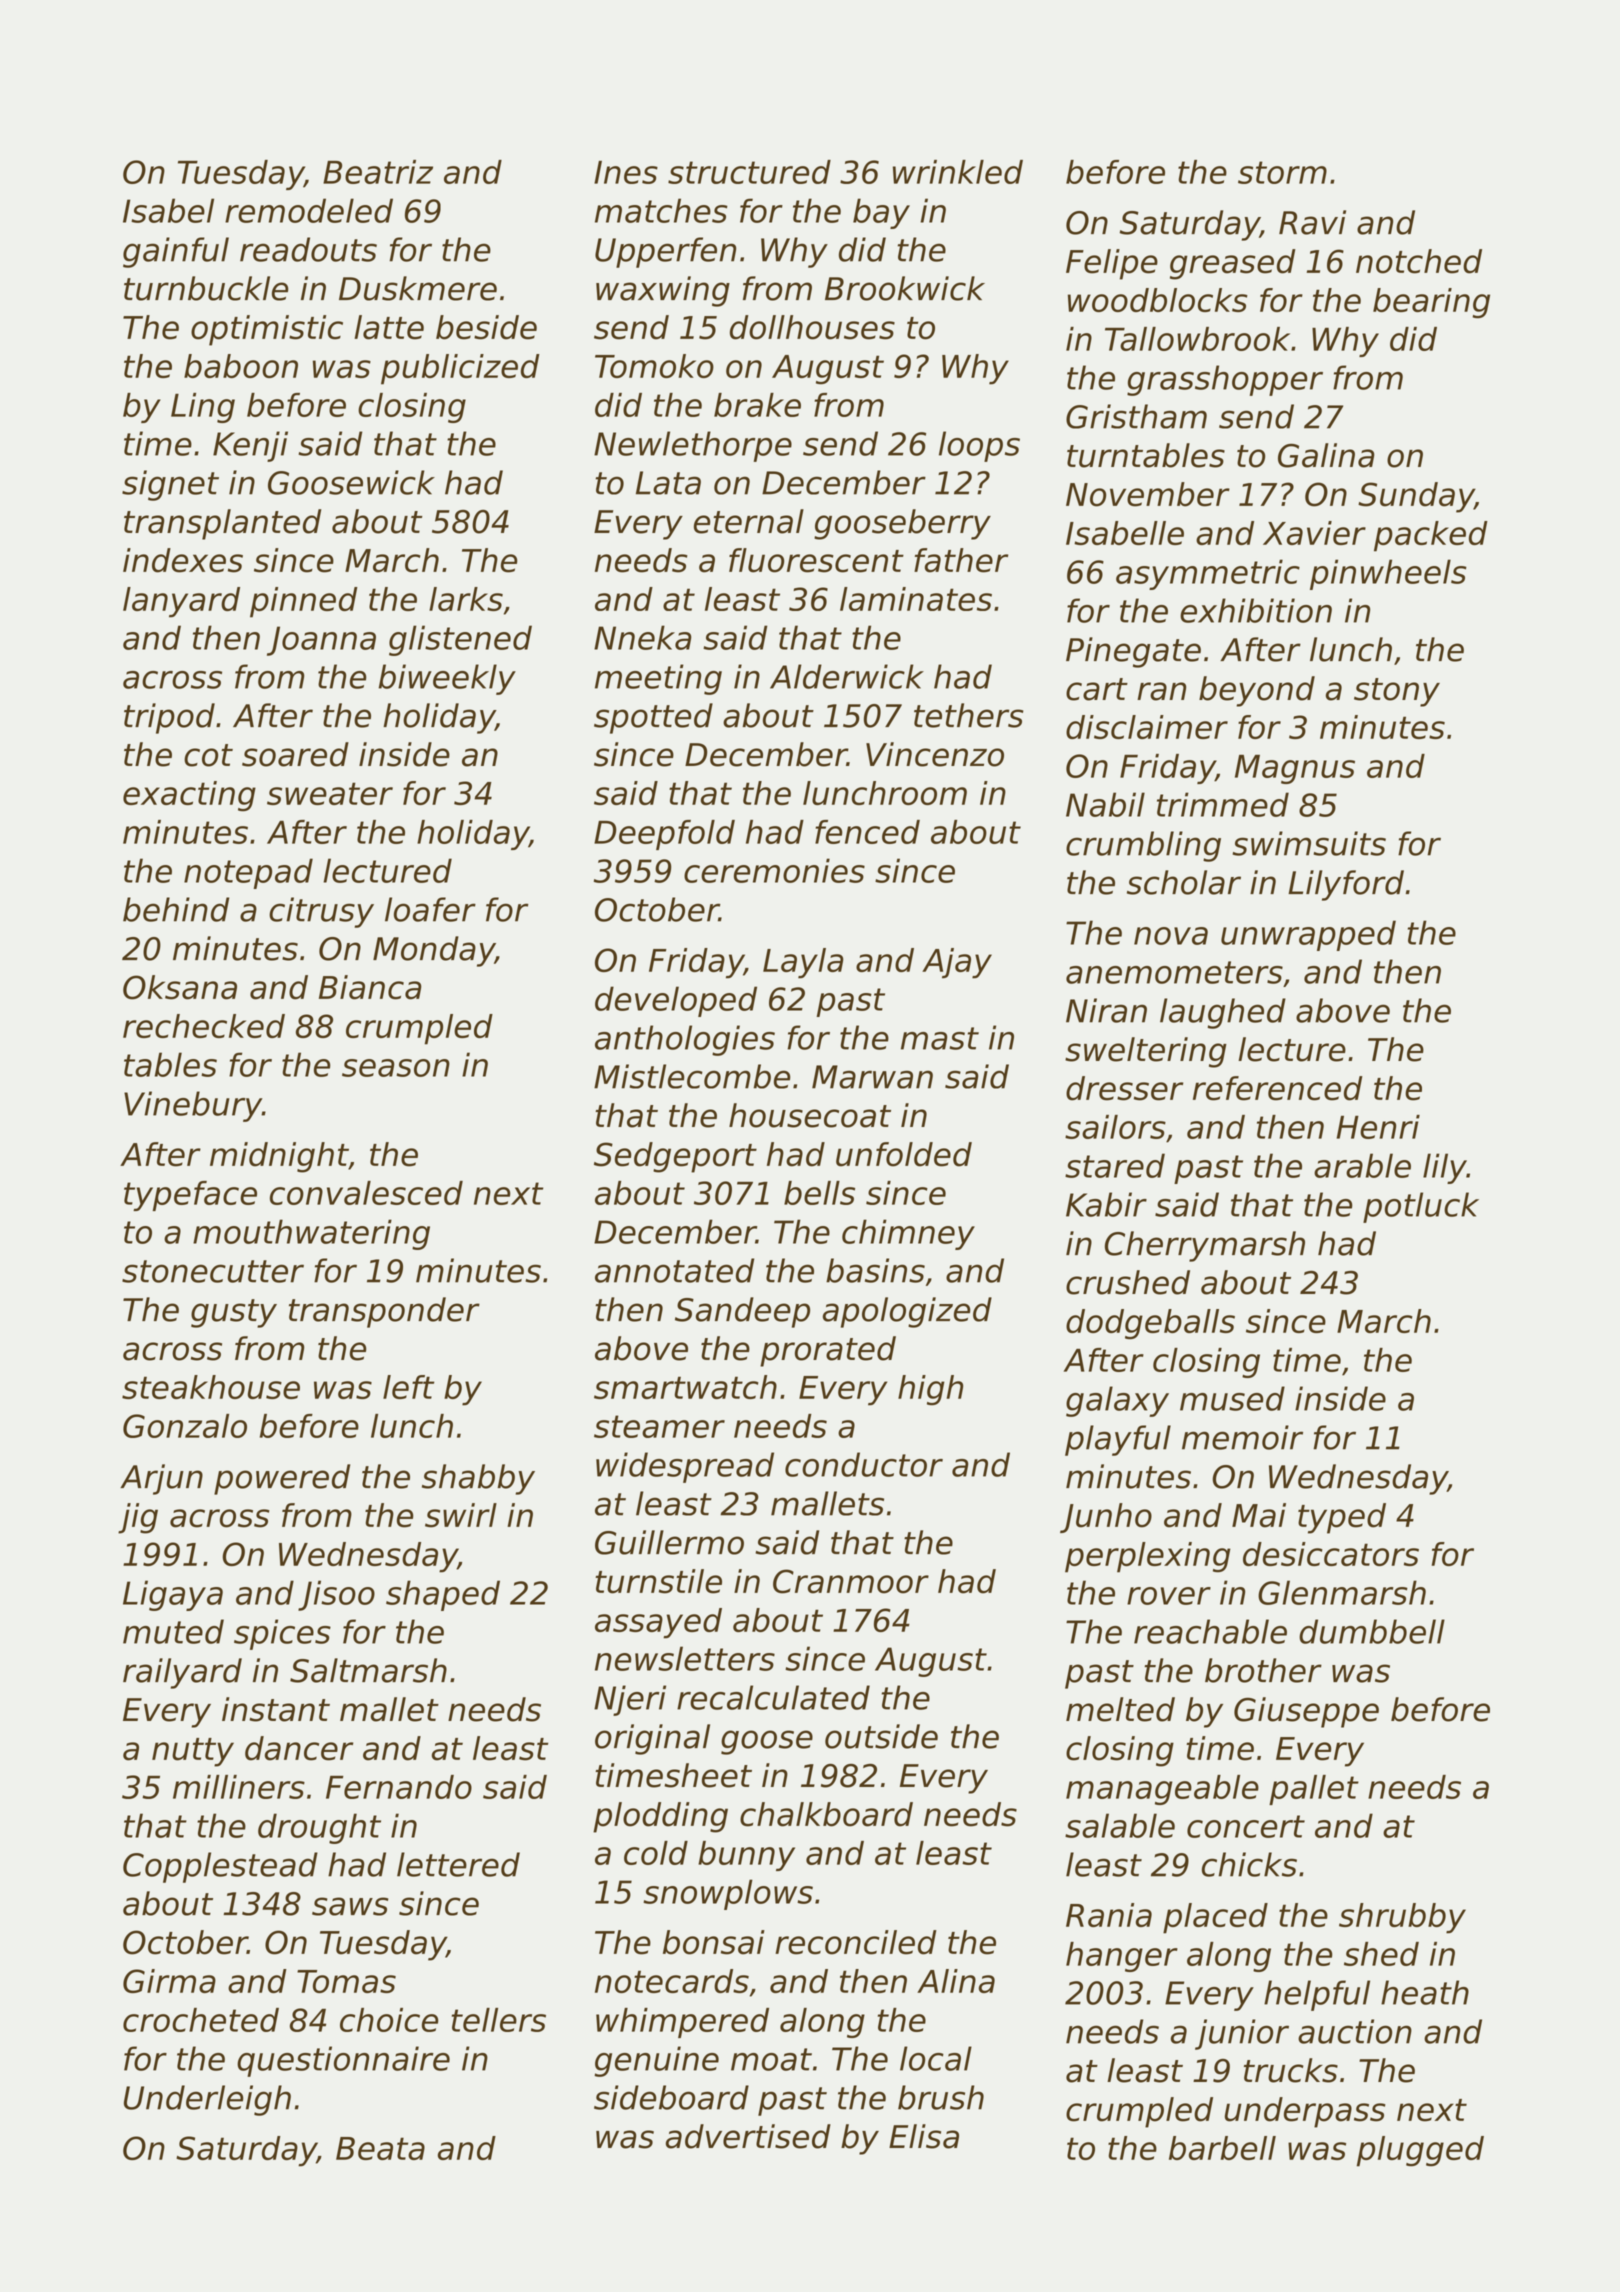  I want to click on Beatriz, so click(378, 172).
